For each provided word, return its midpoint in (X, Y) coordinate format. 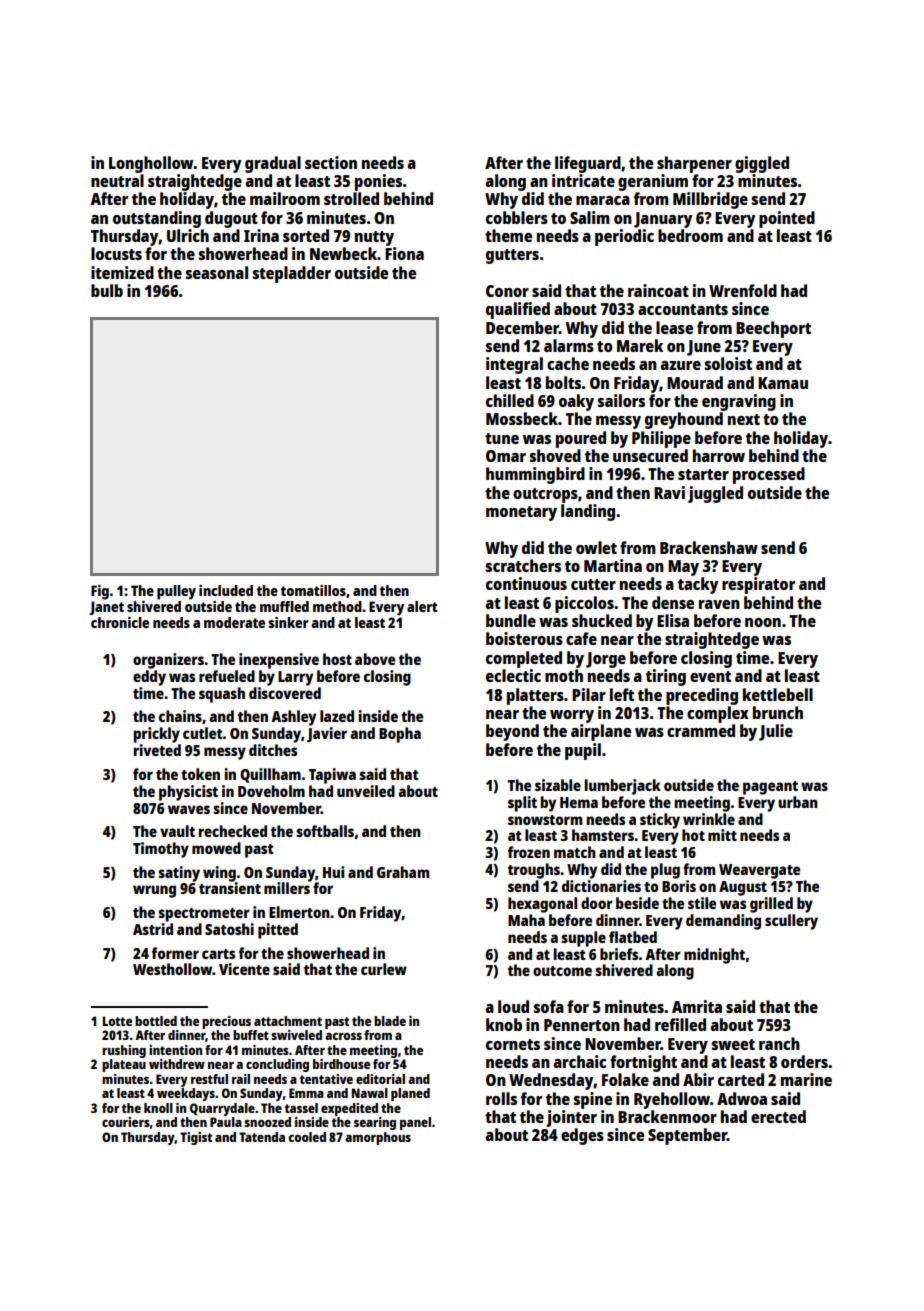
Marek (640, 345)
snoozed (267, 1122)
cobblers (517, 217)
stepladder (292, 274)
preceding (702, 696)
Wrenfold (743, 290)
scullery (791, 922)
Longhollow (151, 164)
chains (180, 716)
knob (504, 1024)
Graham (403, 872)
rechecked (233, 831)
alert (422, 606)
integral (514, 365)
